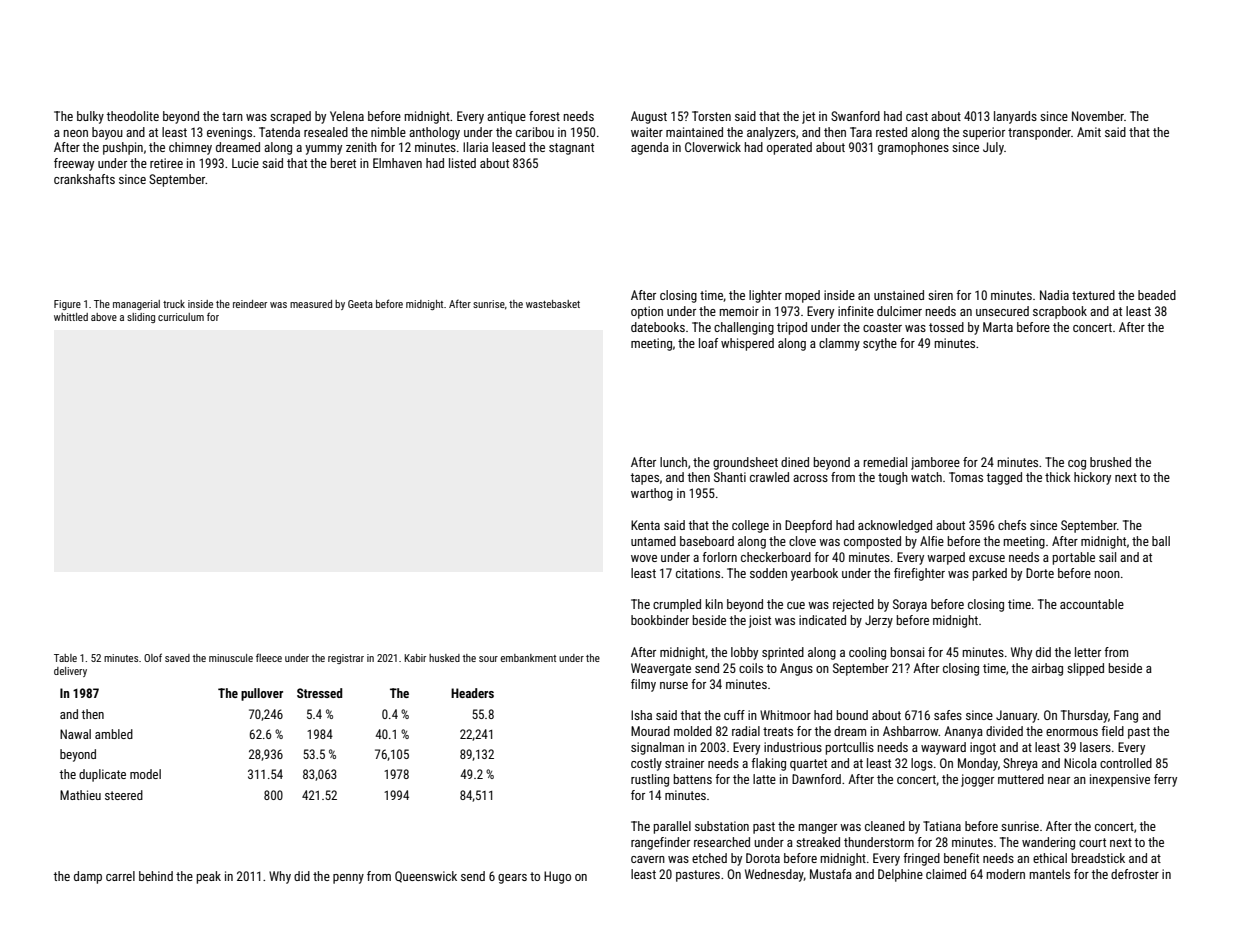 The image size is (1233, 952). Describe the element at coordinates (462, 163) in the screenshot. I see `listed` at that location.
